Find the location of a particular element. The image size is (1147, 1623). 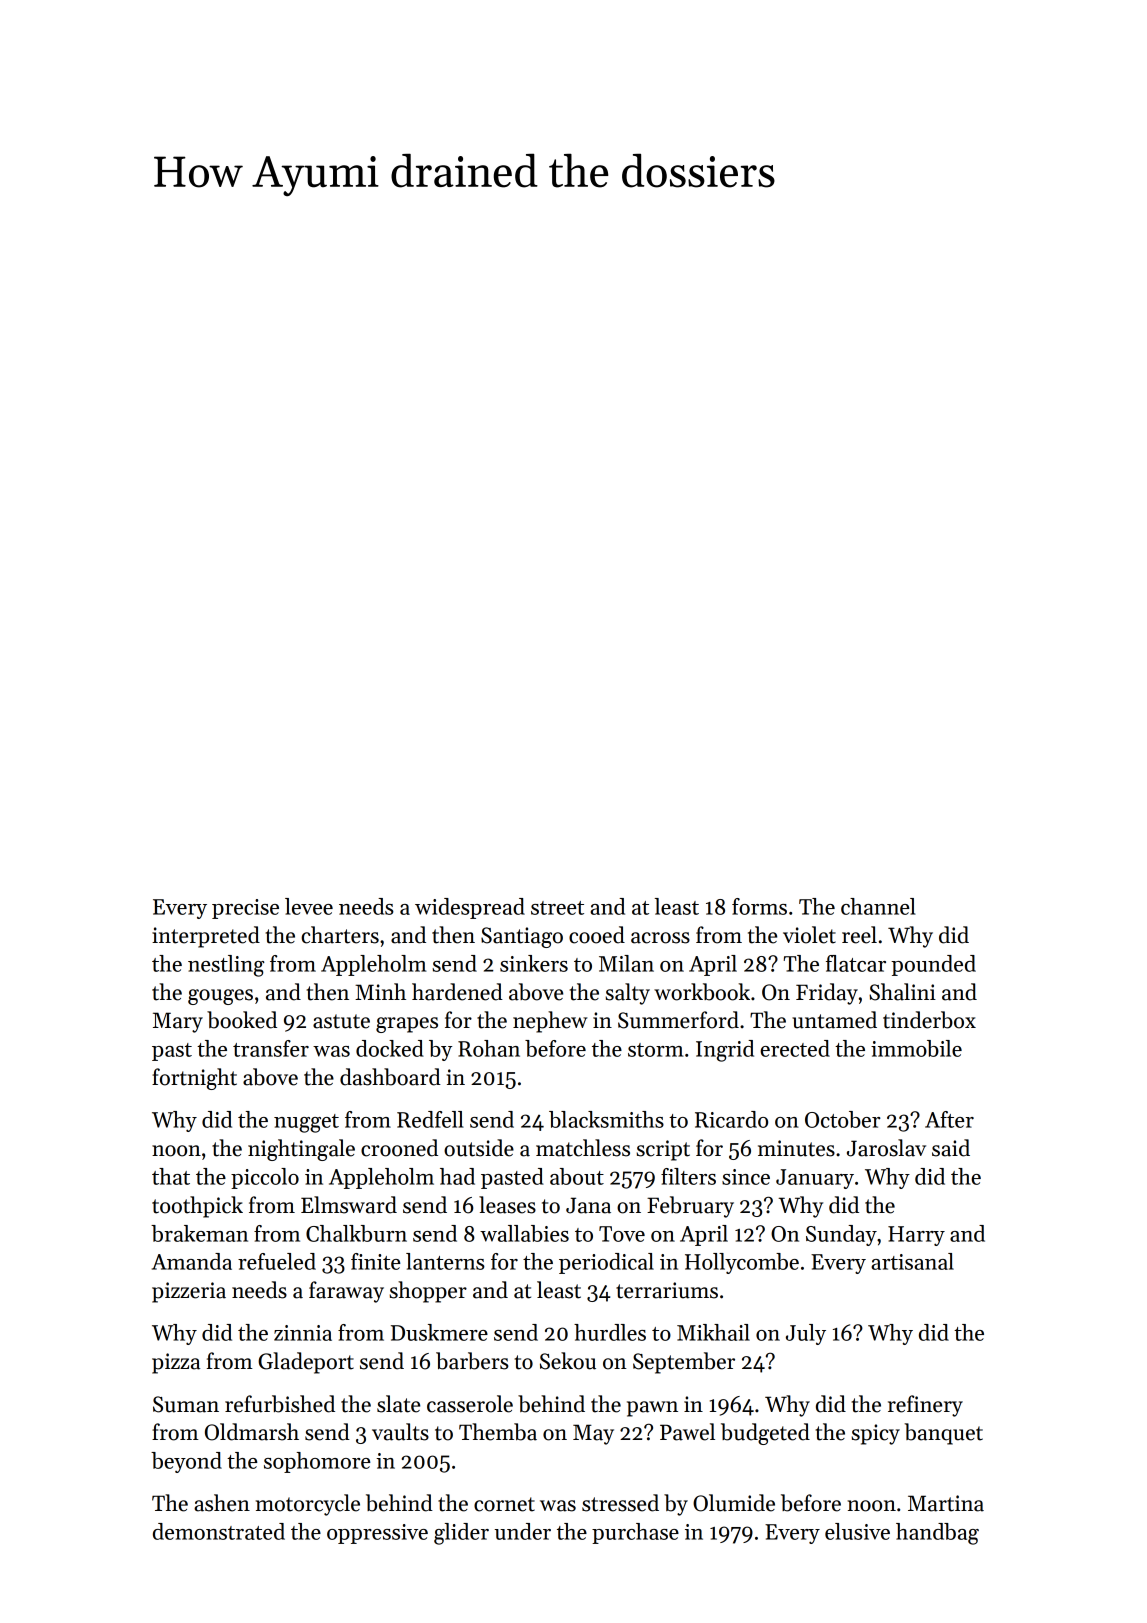

Harry is located at coordinates (916, 1236).
